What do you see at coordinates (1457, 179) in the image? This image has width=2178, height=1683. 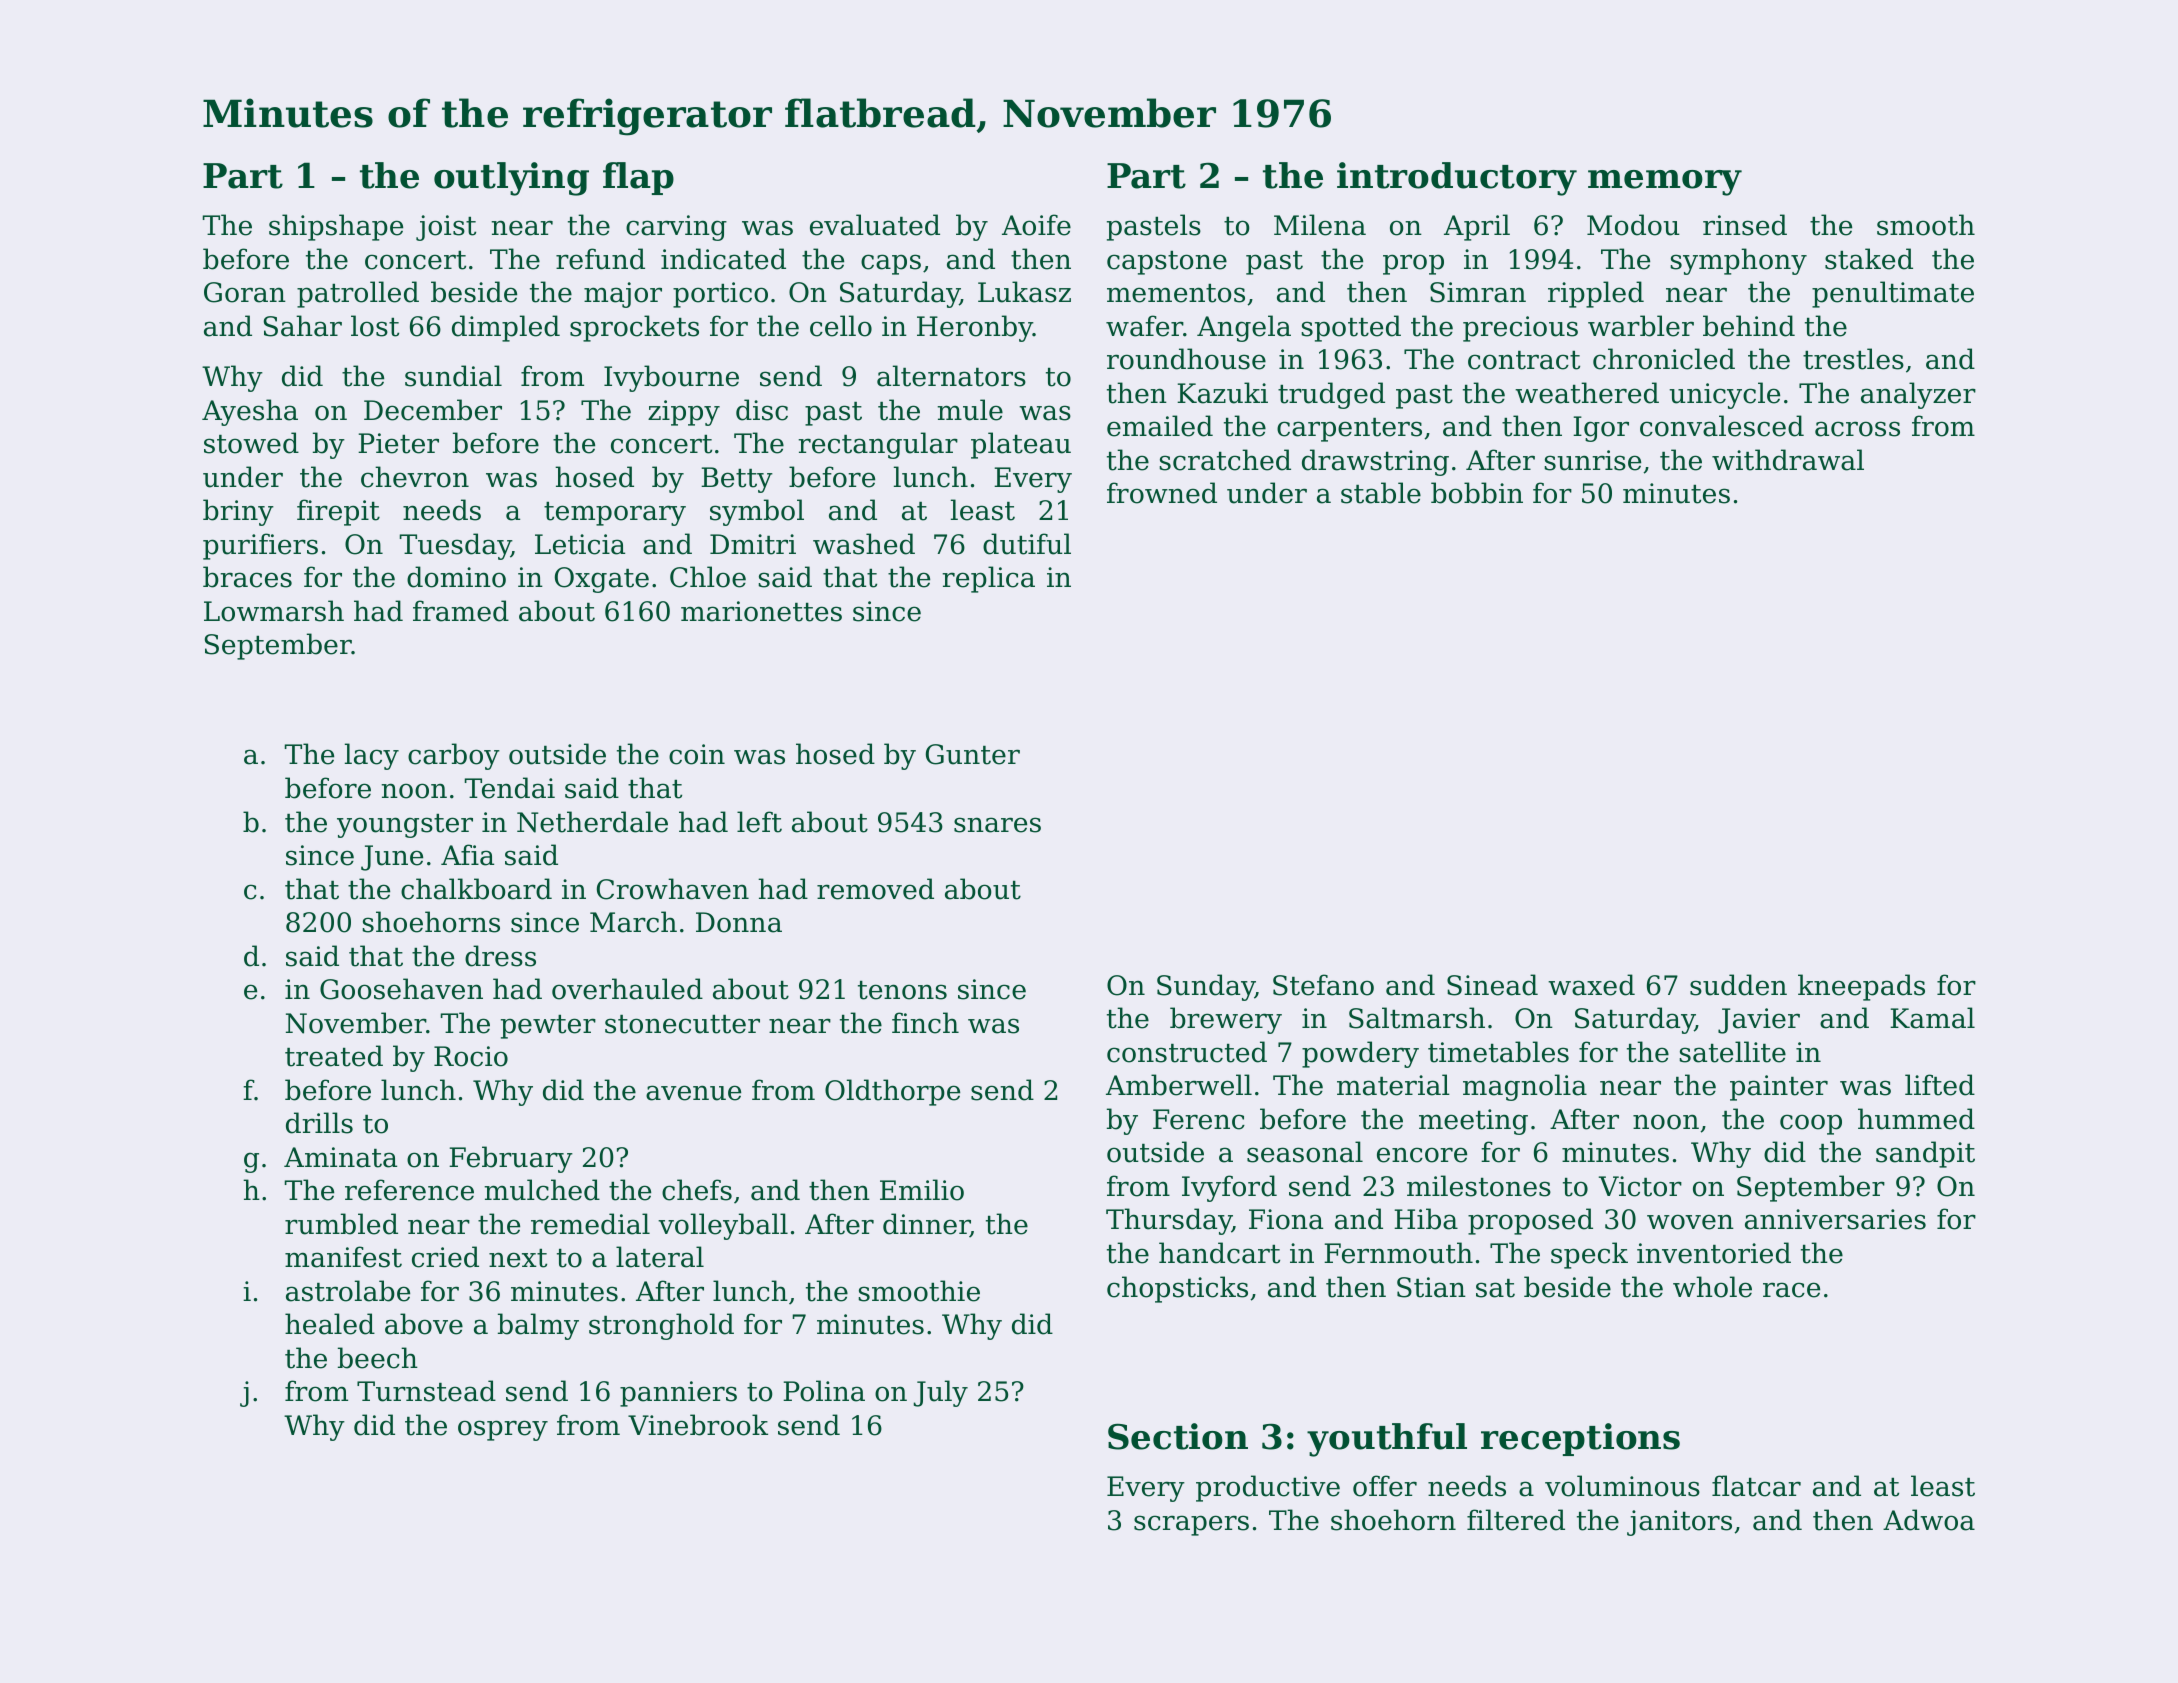 I see `introductory` at bounding box center [1457, 179].
